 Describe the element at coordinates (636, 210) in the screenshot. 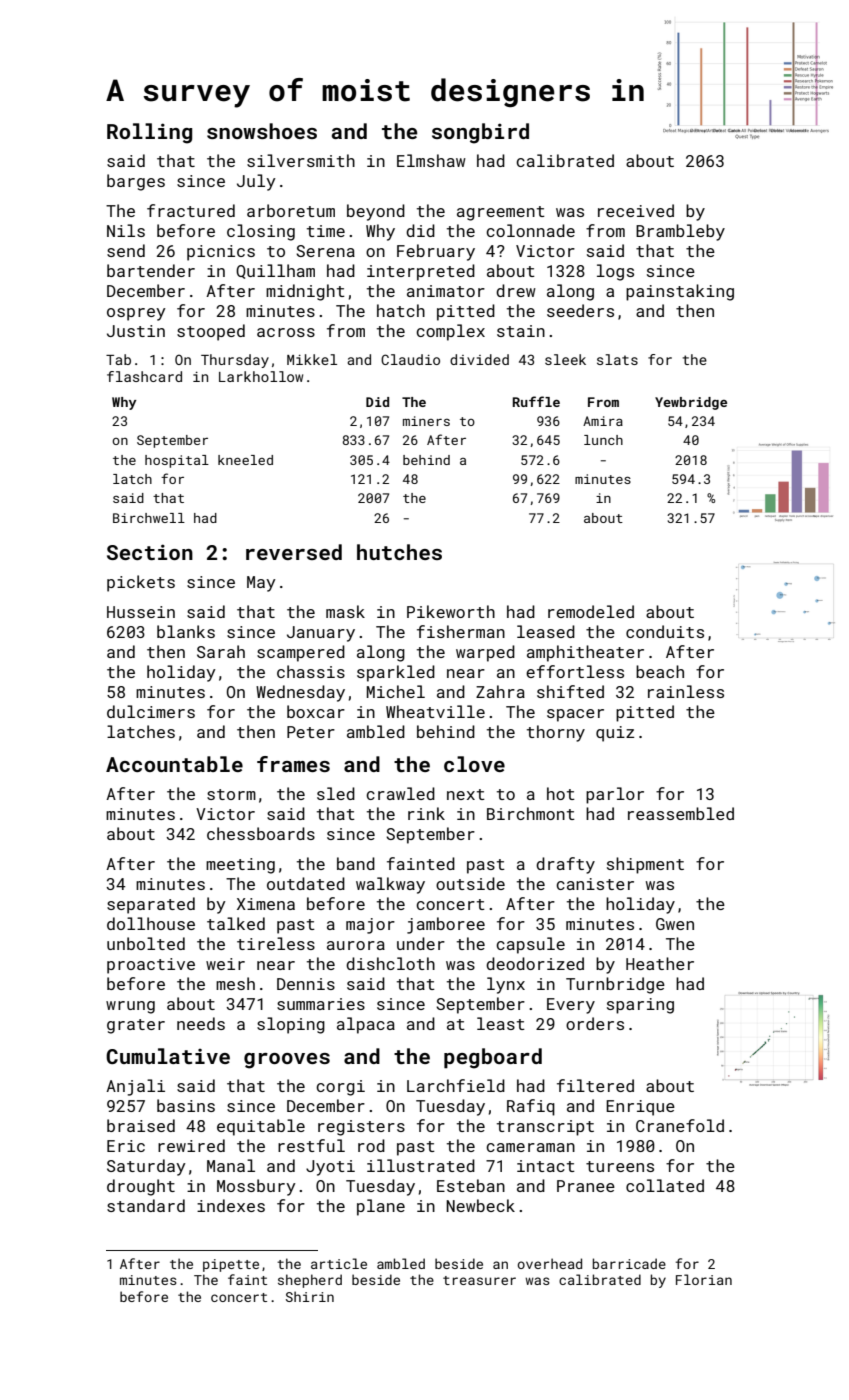

I see `received` at that location.
